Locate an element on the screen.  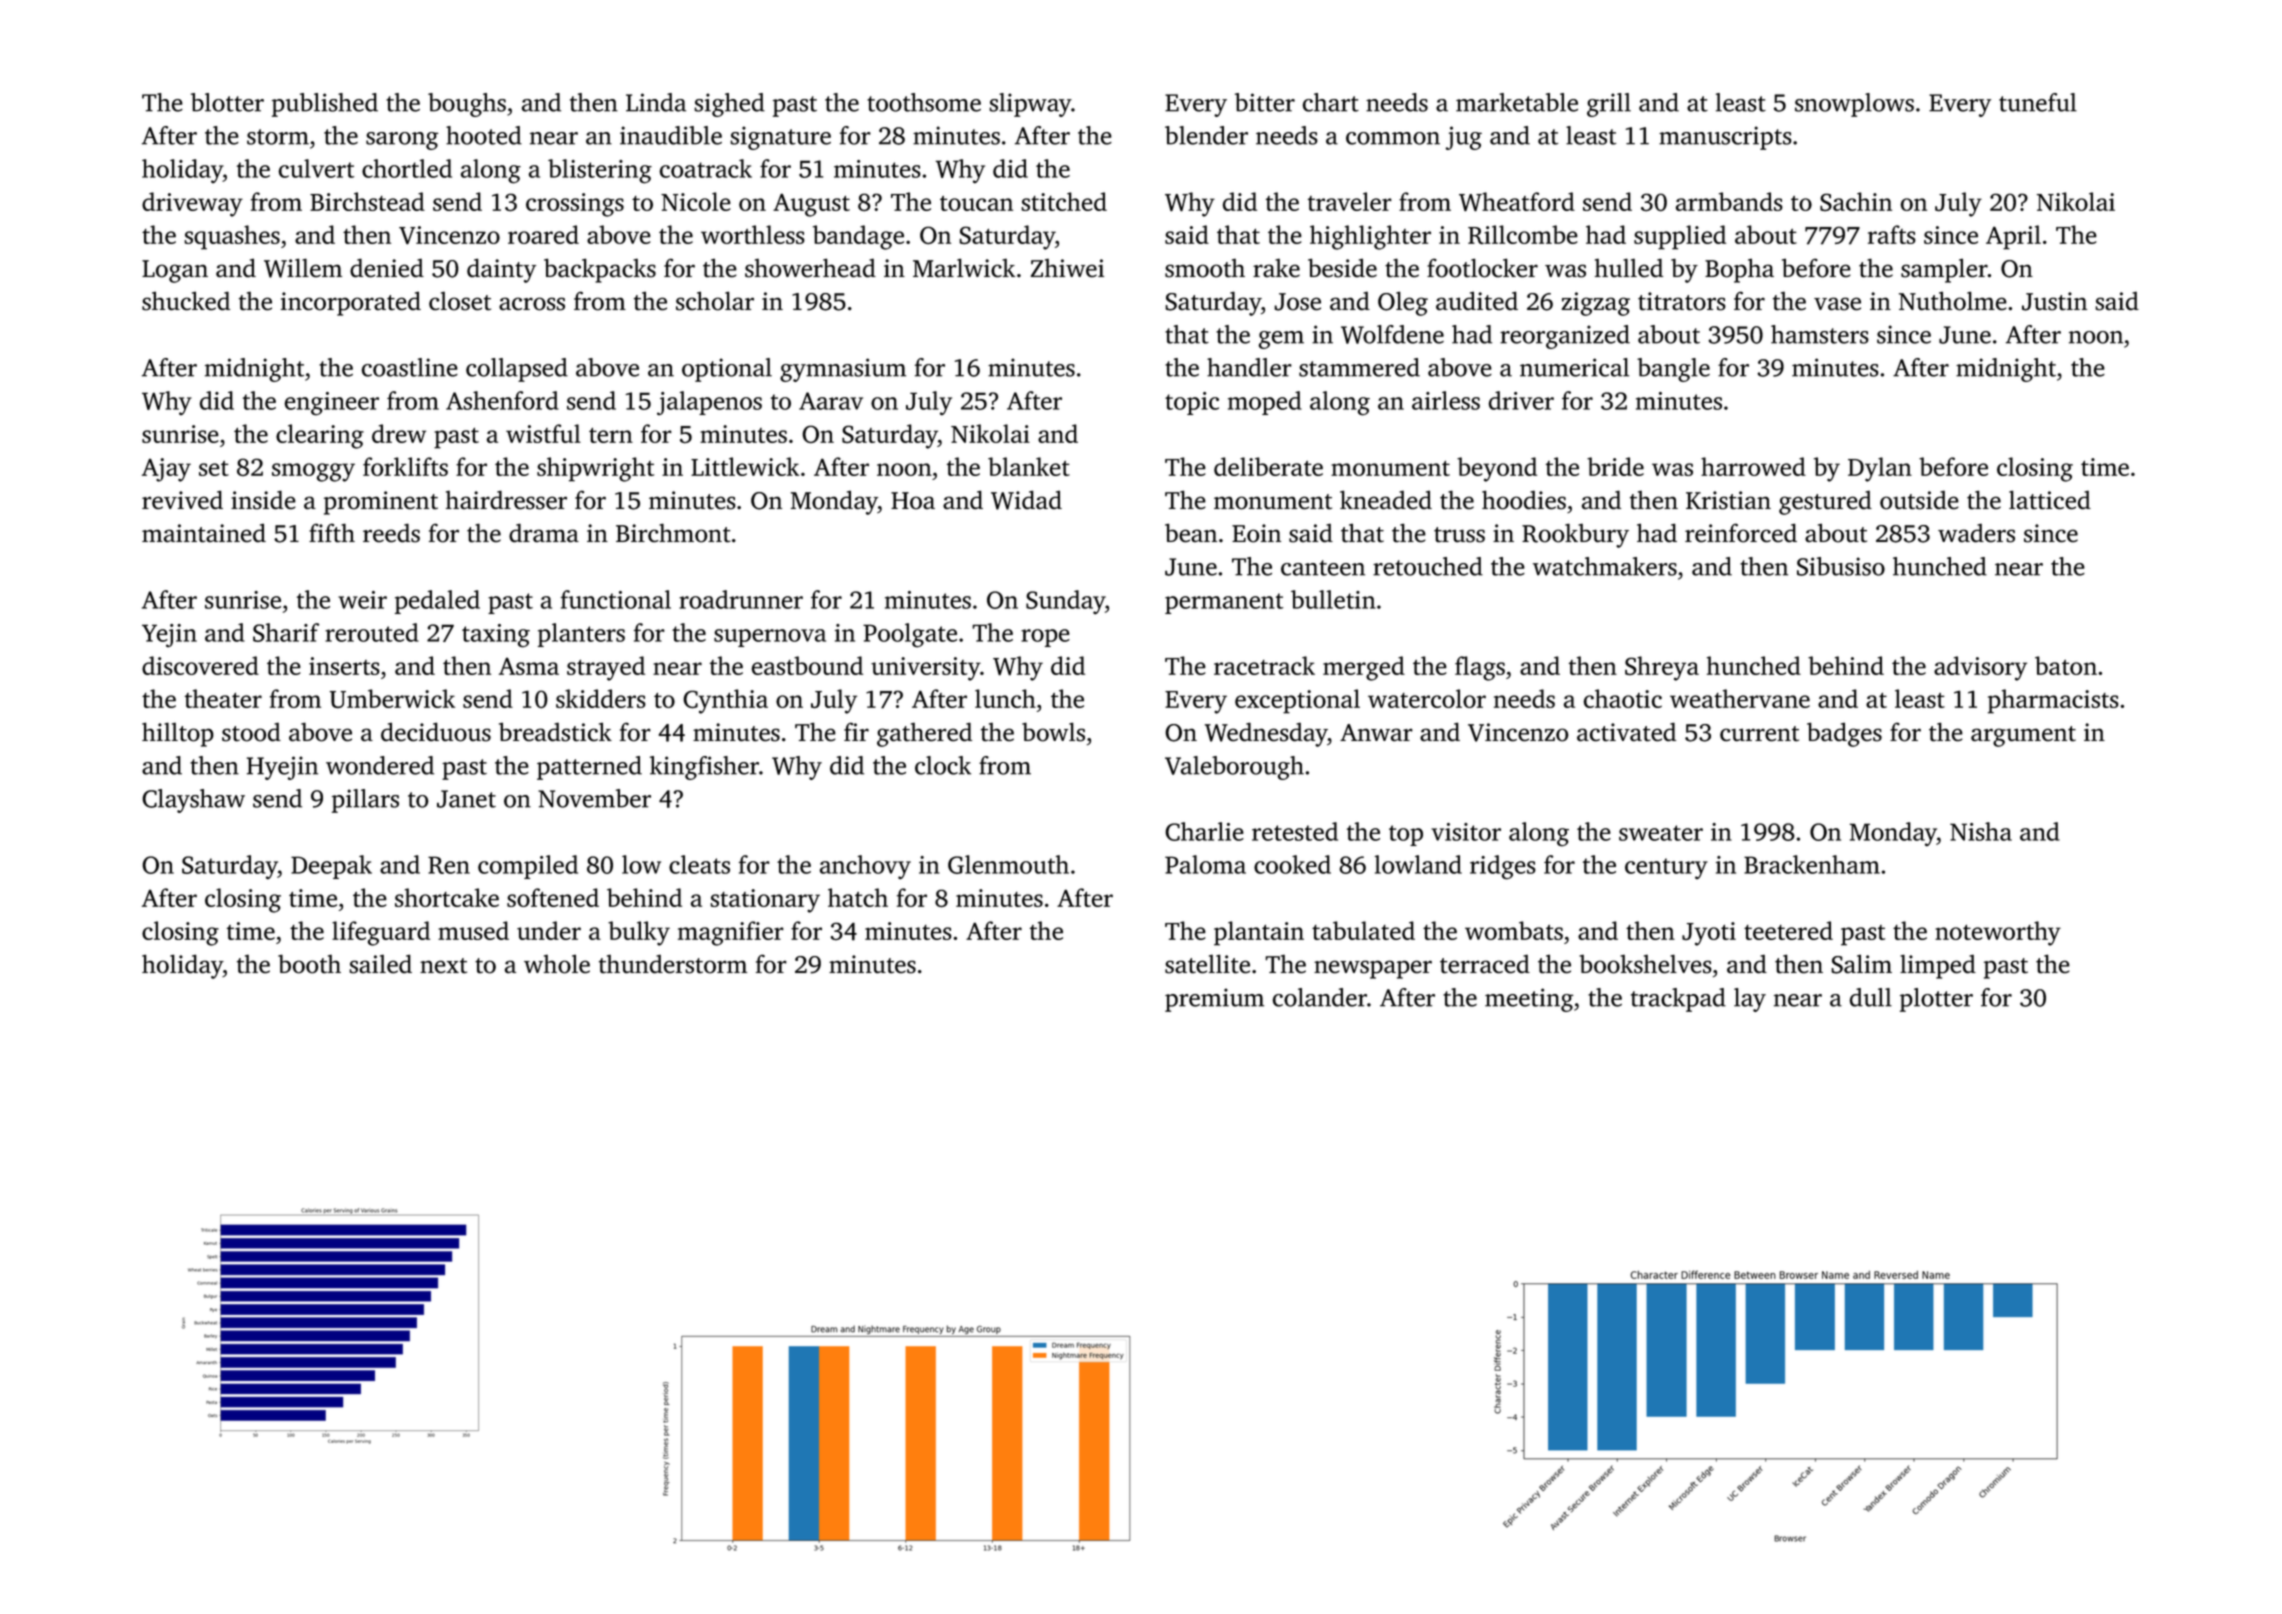
hairdresser is located at coordinates (506, 500).
